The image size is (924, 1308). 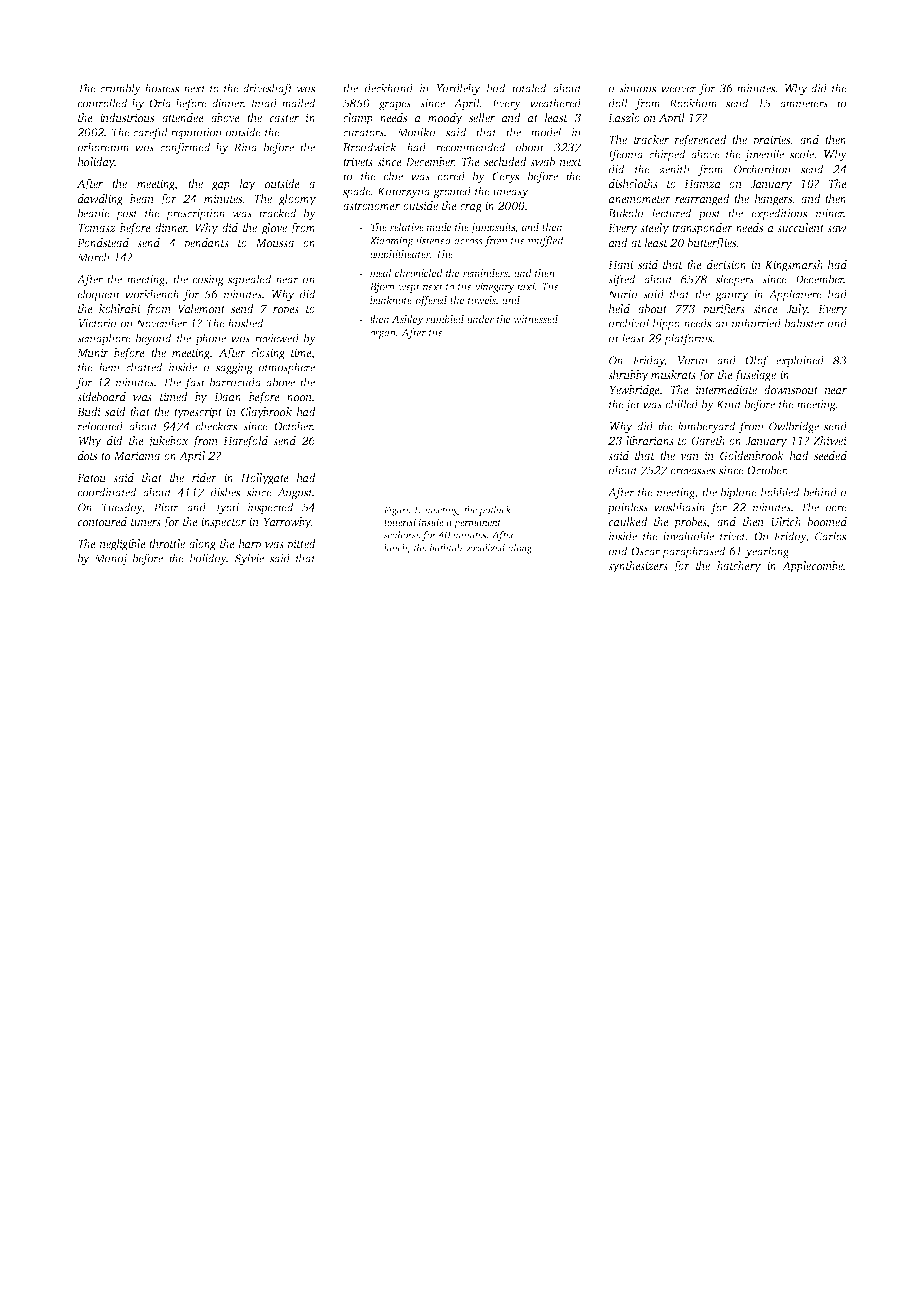 I want to click on Budi, so click(x=89, y=411).
